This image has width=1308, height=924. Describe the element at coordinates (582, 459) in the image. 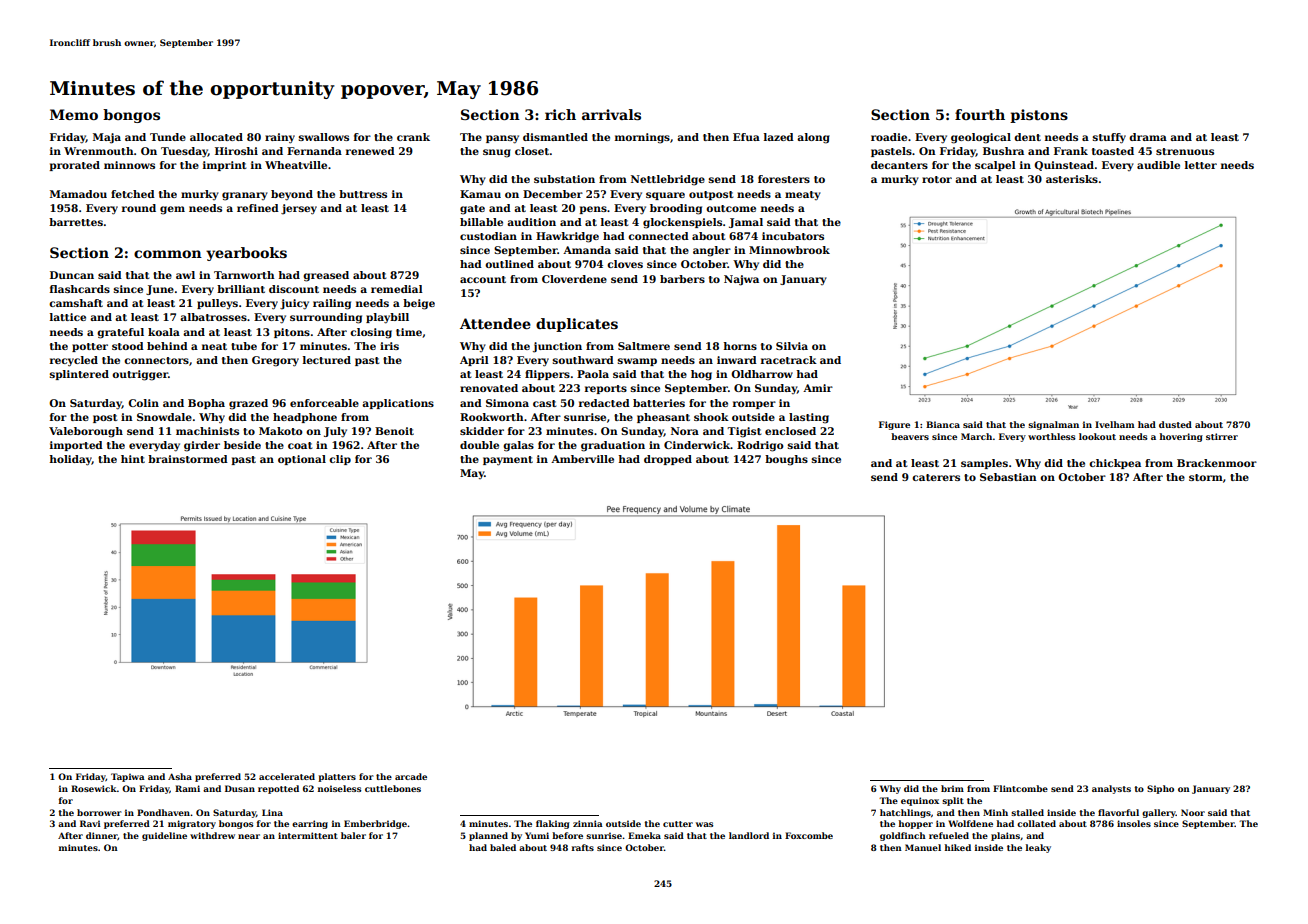

I see `Amberville` at that location.
